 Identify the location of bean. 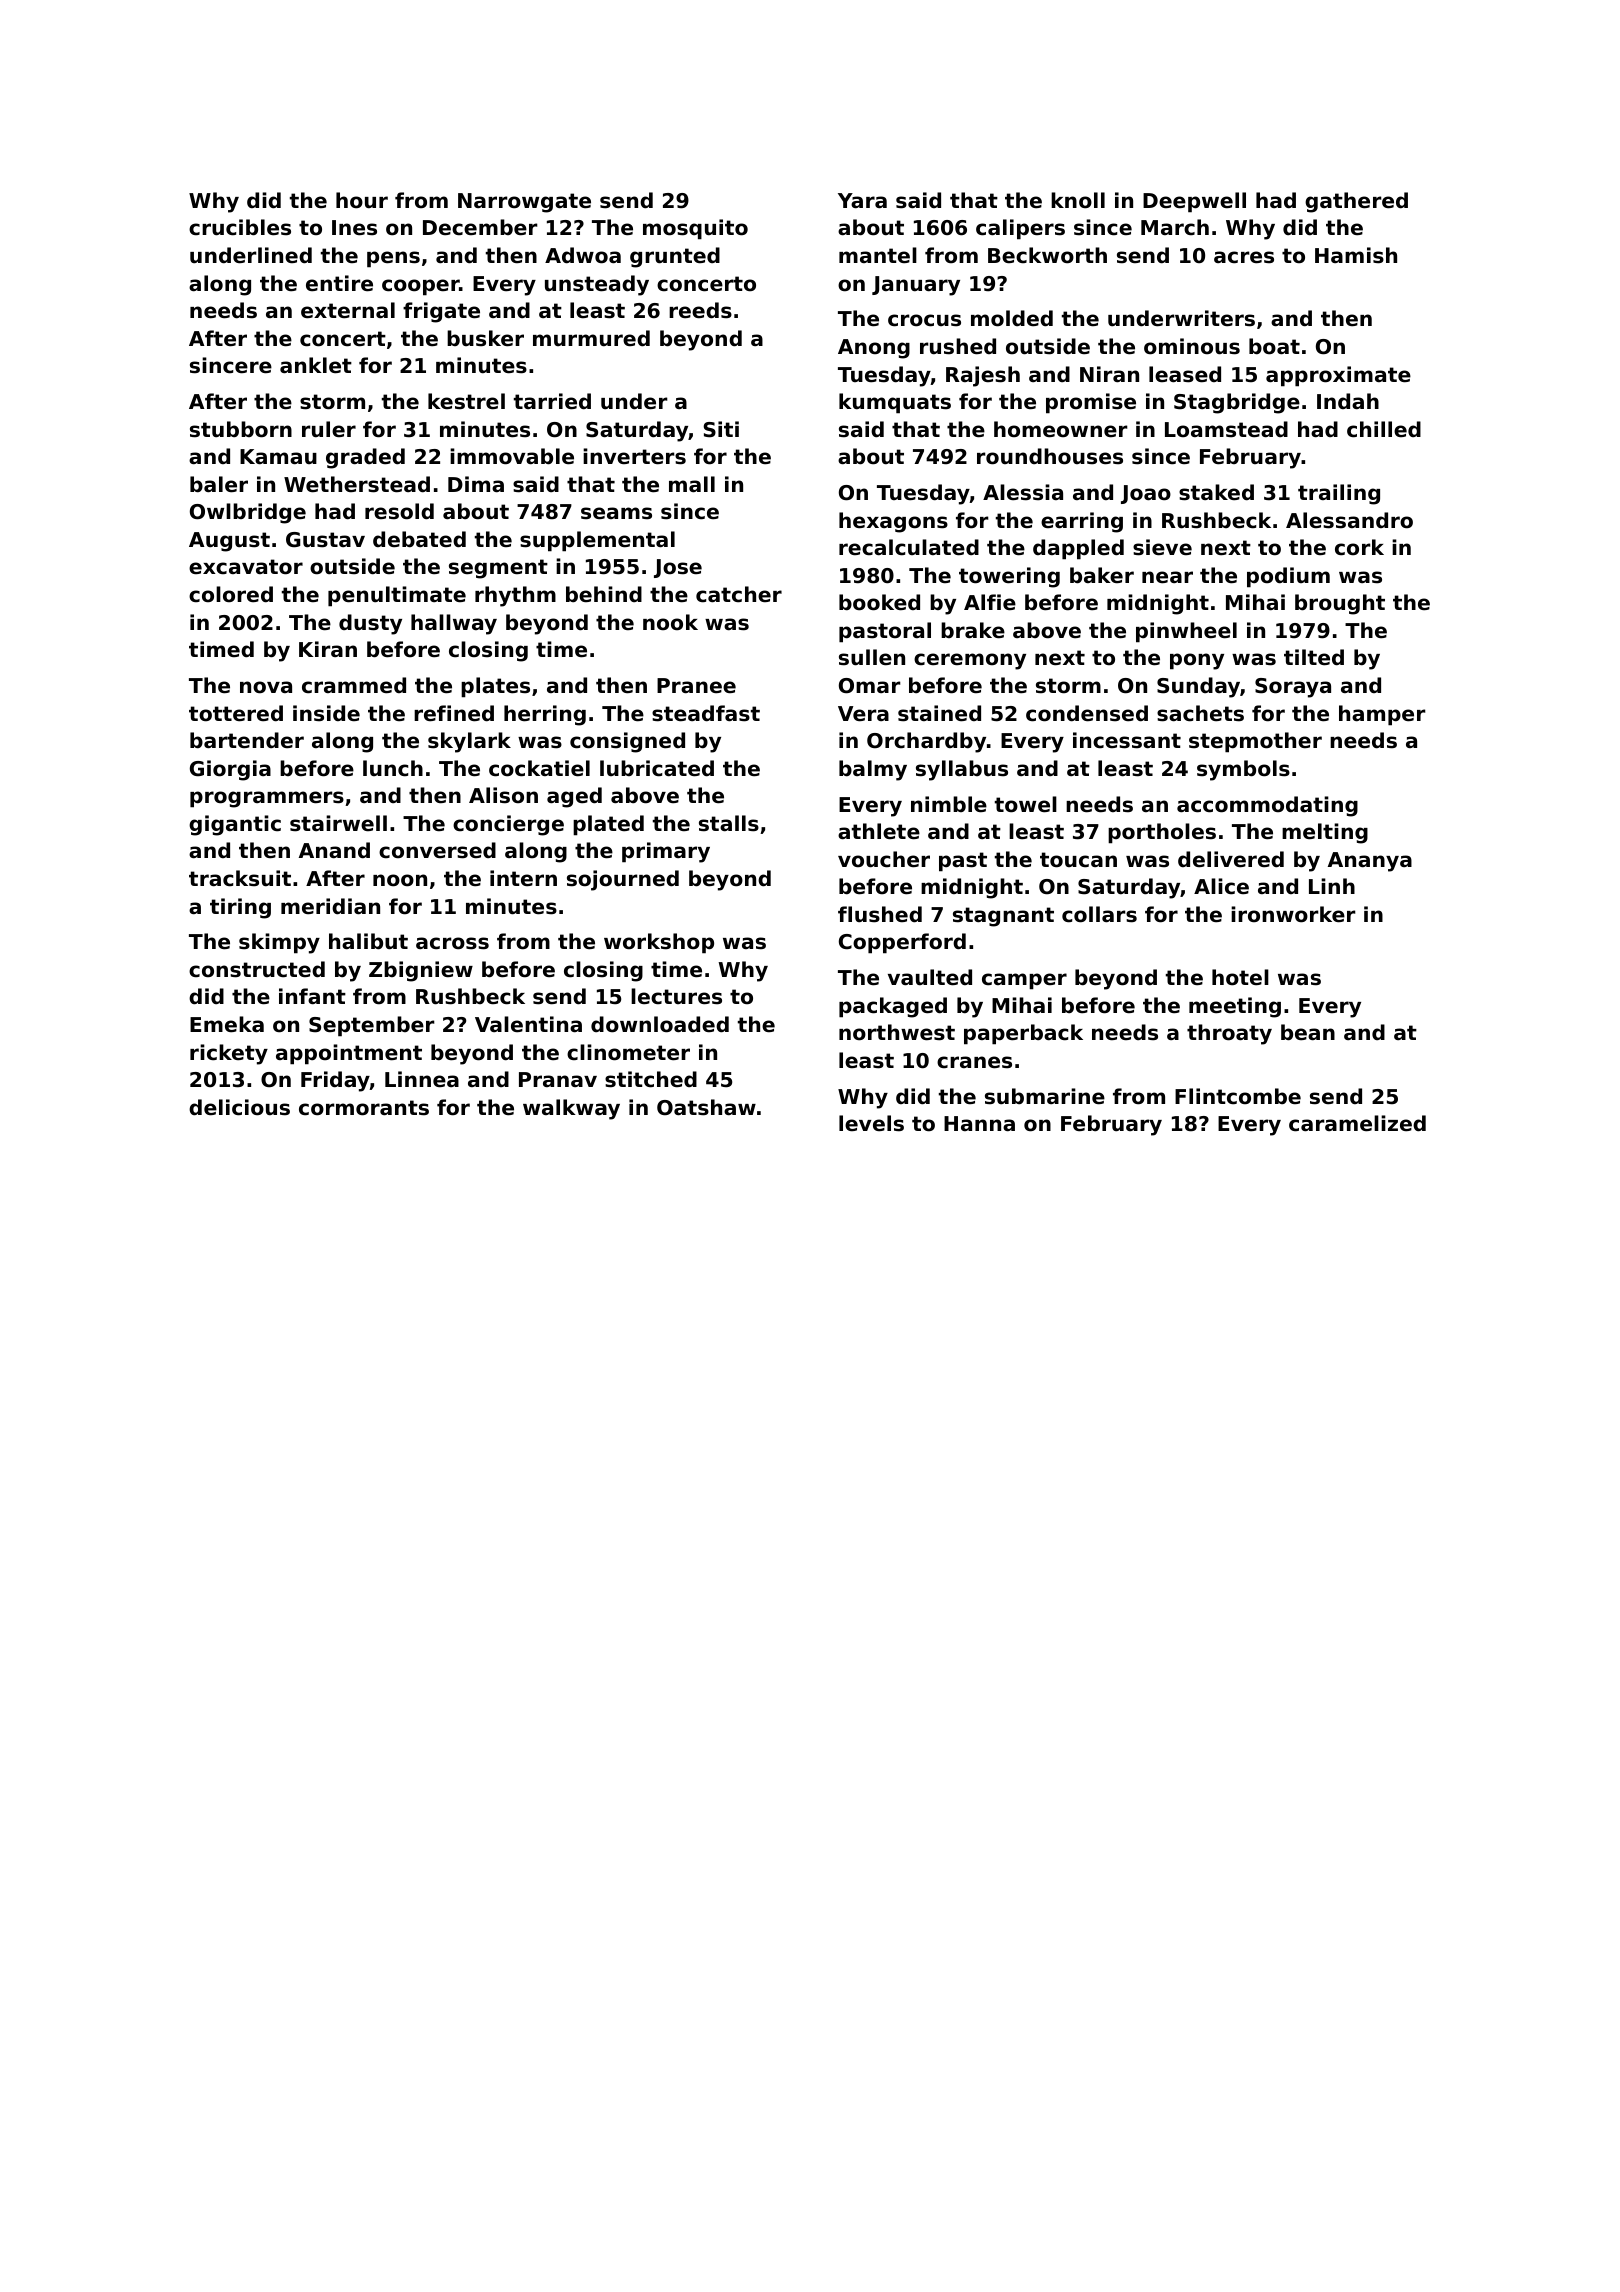
(1308, 1032).
